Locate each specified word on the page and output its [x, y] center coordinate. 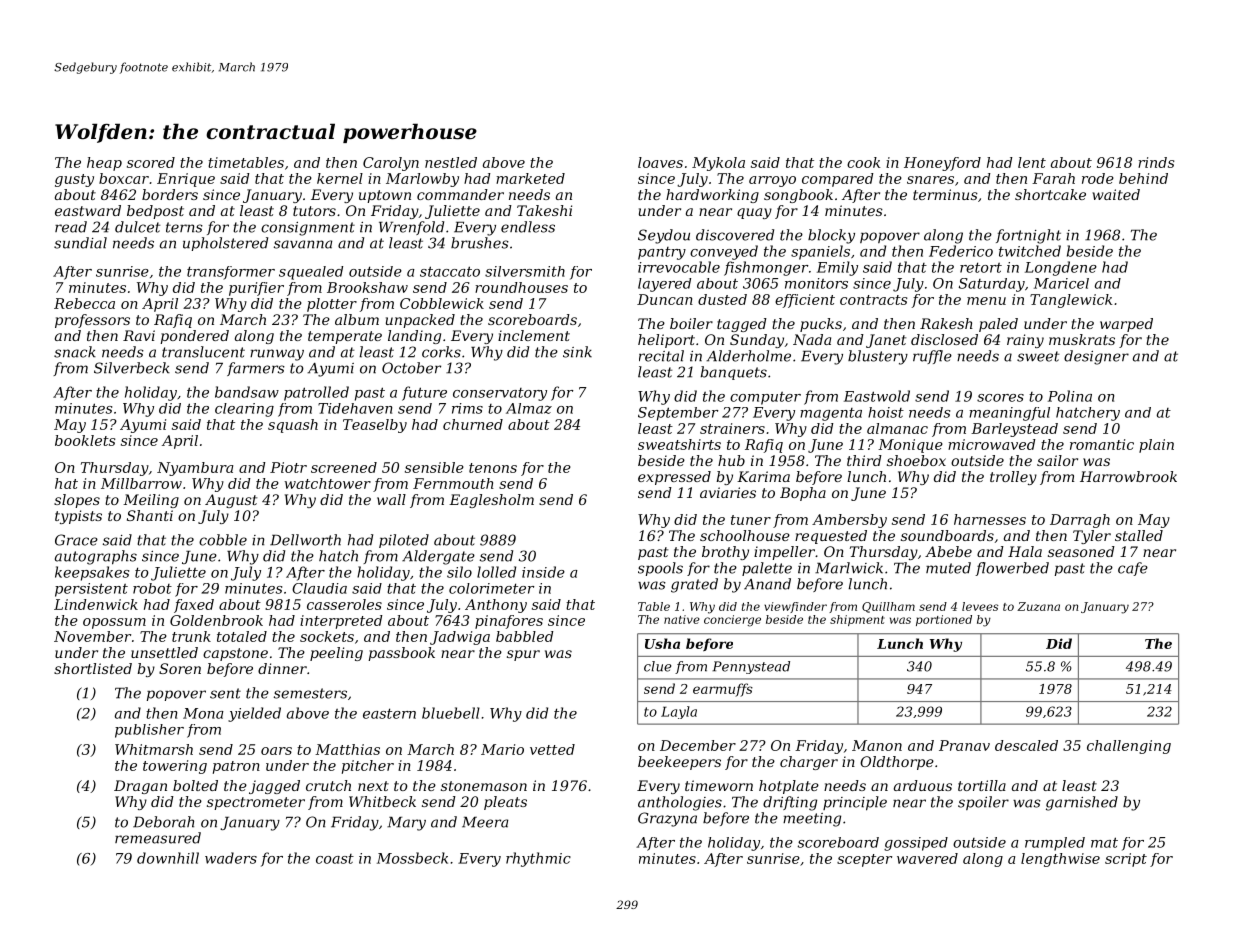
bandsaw [247, 392]
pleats [505, 803]
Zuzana [1038, 606]
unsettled [164, 652]
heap [104, 164]
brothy [725, 553]
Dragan [140, 787]
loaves [660, 162]
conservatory [500, 394]
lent [1032, 162]
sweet [1038, 356]
